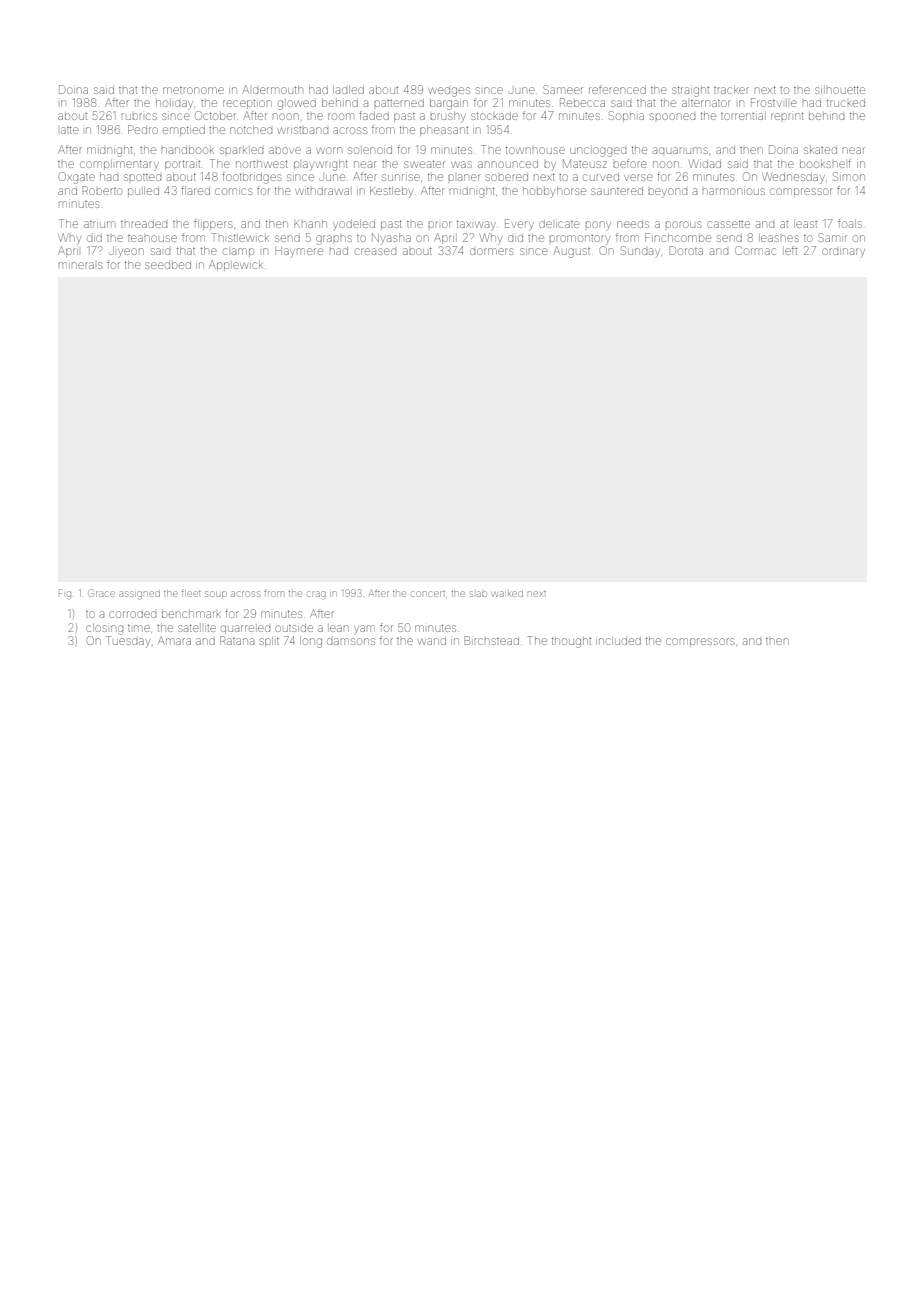 The image size is (924, 1308). Describe the element at coordinates (432, 641) in the screenshot. I see `wand` at that location.
